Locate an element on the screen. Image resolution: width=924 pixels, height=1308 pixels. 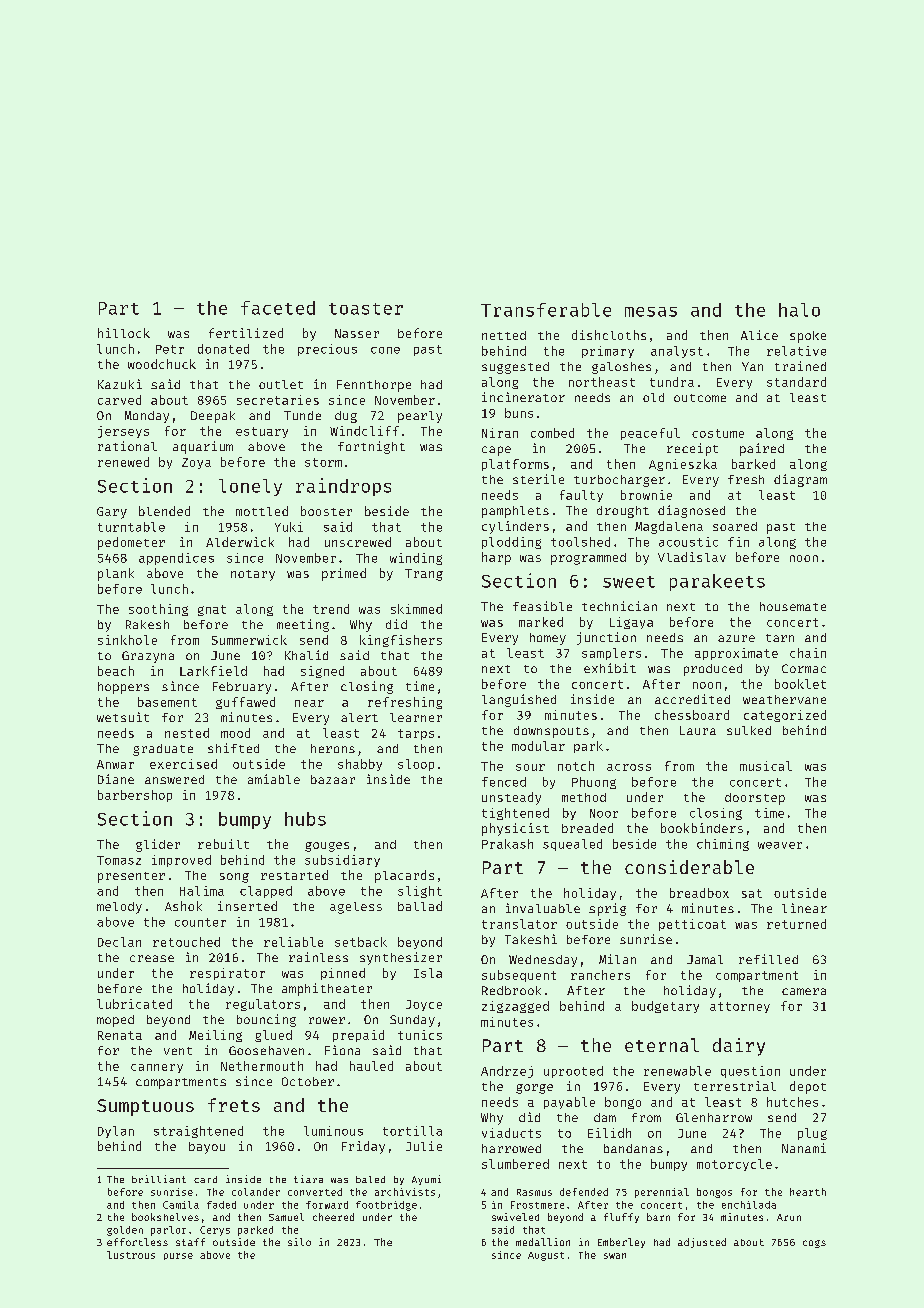
considerable is located at coordinates (689, 867).
